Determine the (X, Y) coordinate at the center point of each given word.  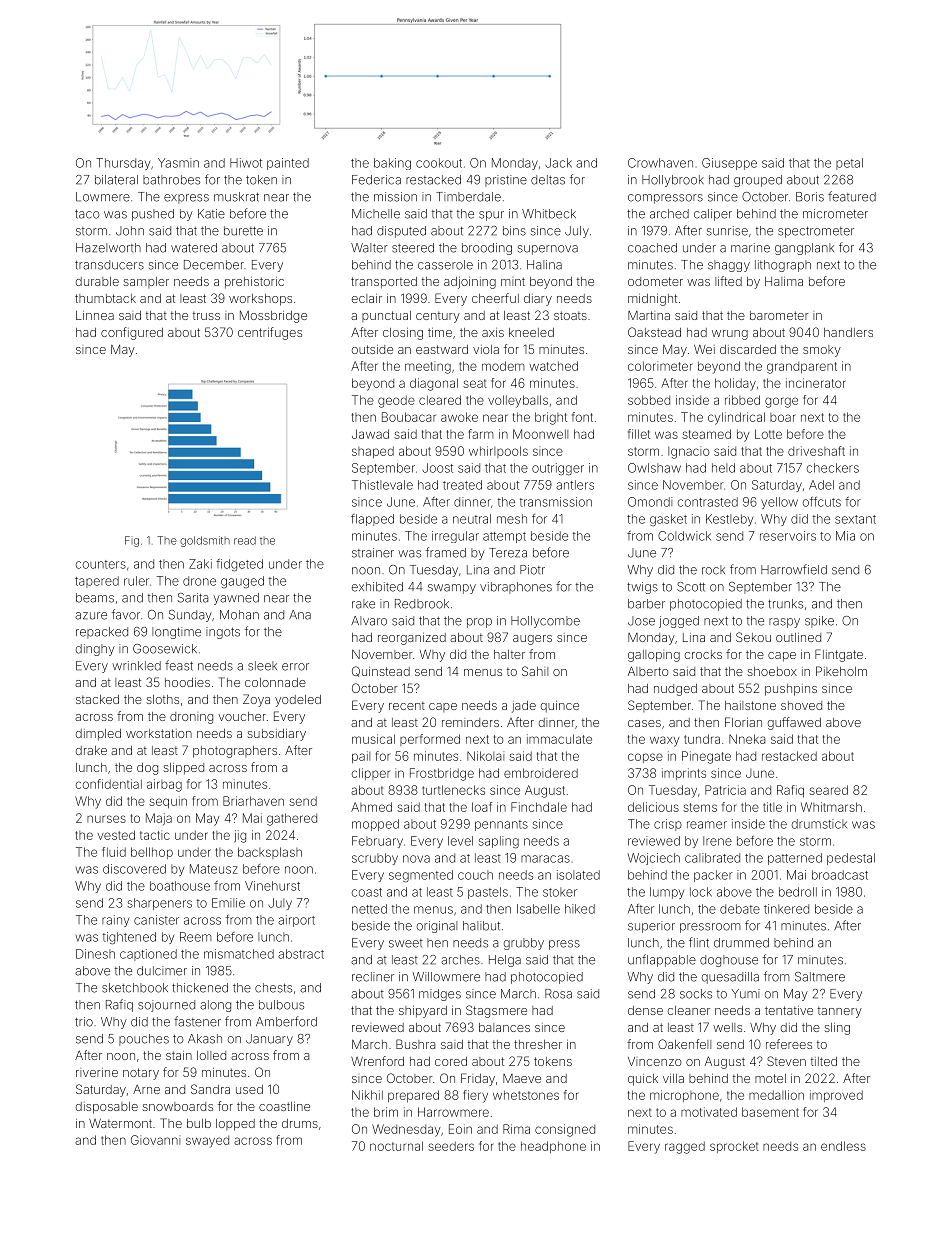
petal (849, 164)
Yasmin (178, 163)
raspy (784, 623)
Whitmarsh (831, 807)
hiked (580, 909)
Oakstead (654, 332)
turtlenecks (453, 790)
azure (91, 616)
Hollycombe (545, 622)
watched (553, 366)
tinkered (786, 909)
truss (206, 315)
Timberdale (468, 197)
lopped (235, 1125)
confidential (109, 784)
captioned (148, 955)
